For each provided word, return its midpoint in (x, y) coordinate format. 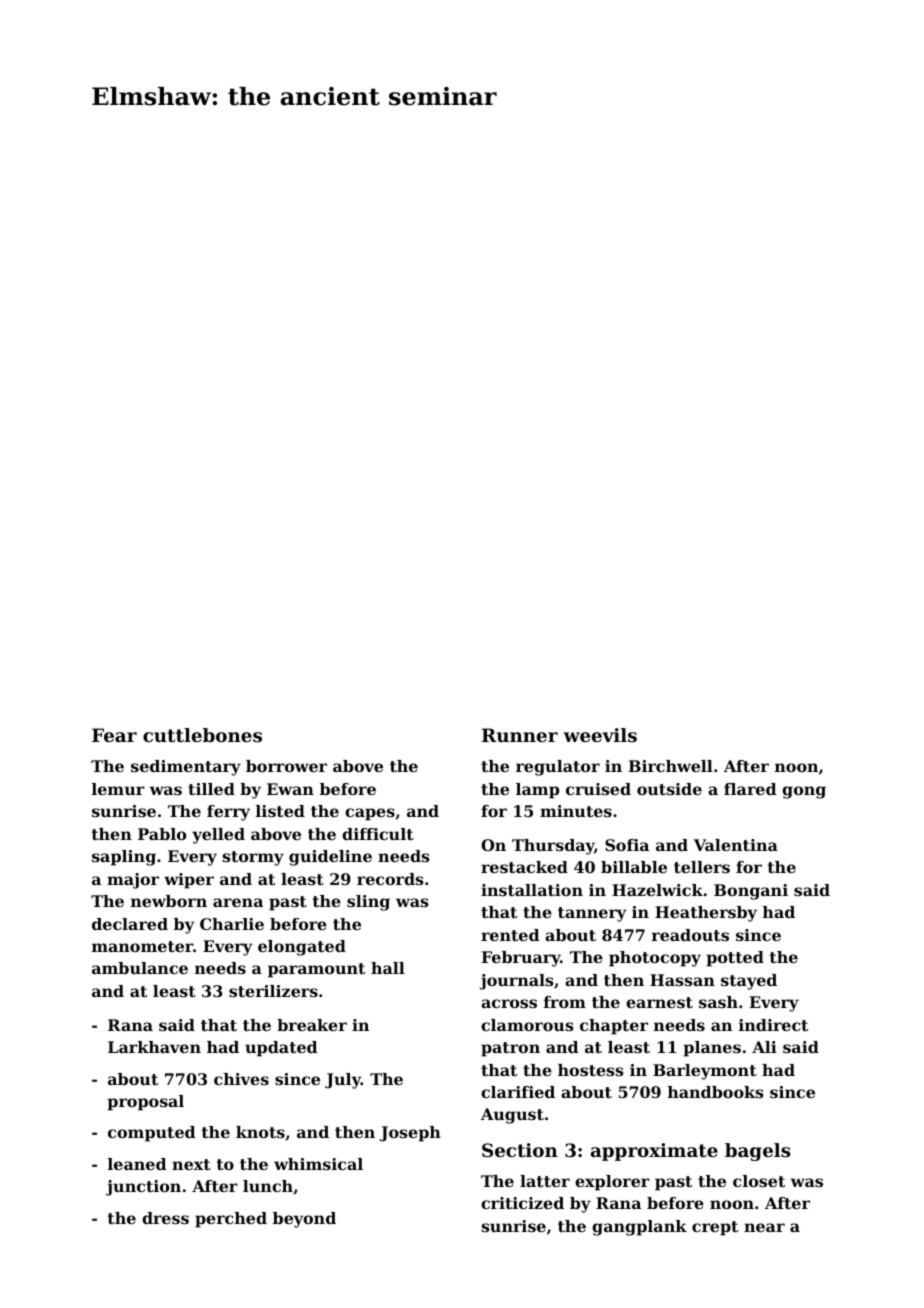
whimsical (318, 1164)
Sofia (627, 845)
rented (510, 935)
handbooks (716, 1092)
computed (151, 1134)
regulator (558, 768)
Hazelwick (657, 890)
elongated (302, 948)
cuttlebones (202, 735)
